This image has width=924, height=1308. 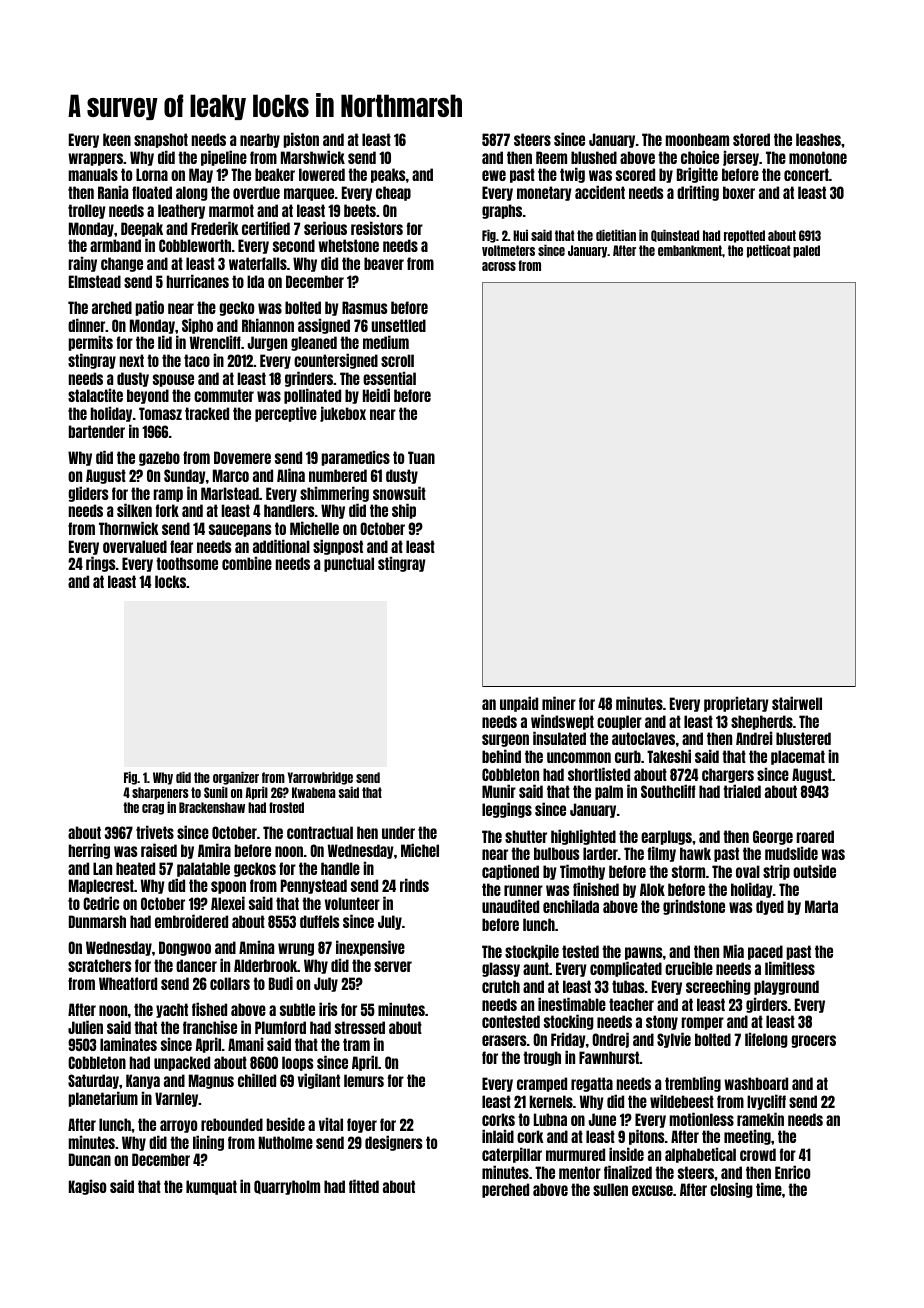 I want to click on organizer, so click(x=236, y=778).
